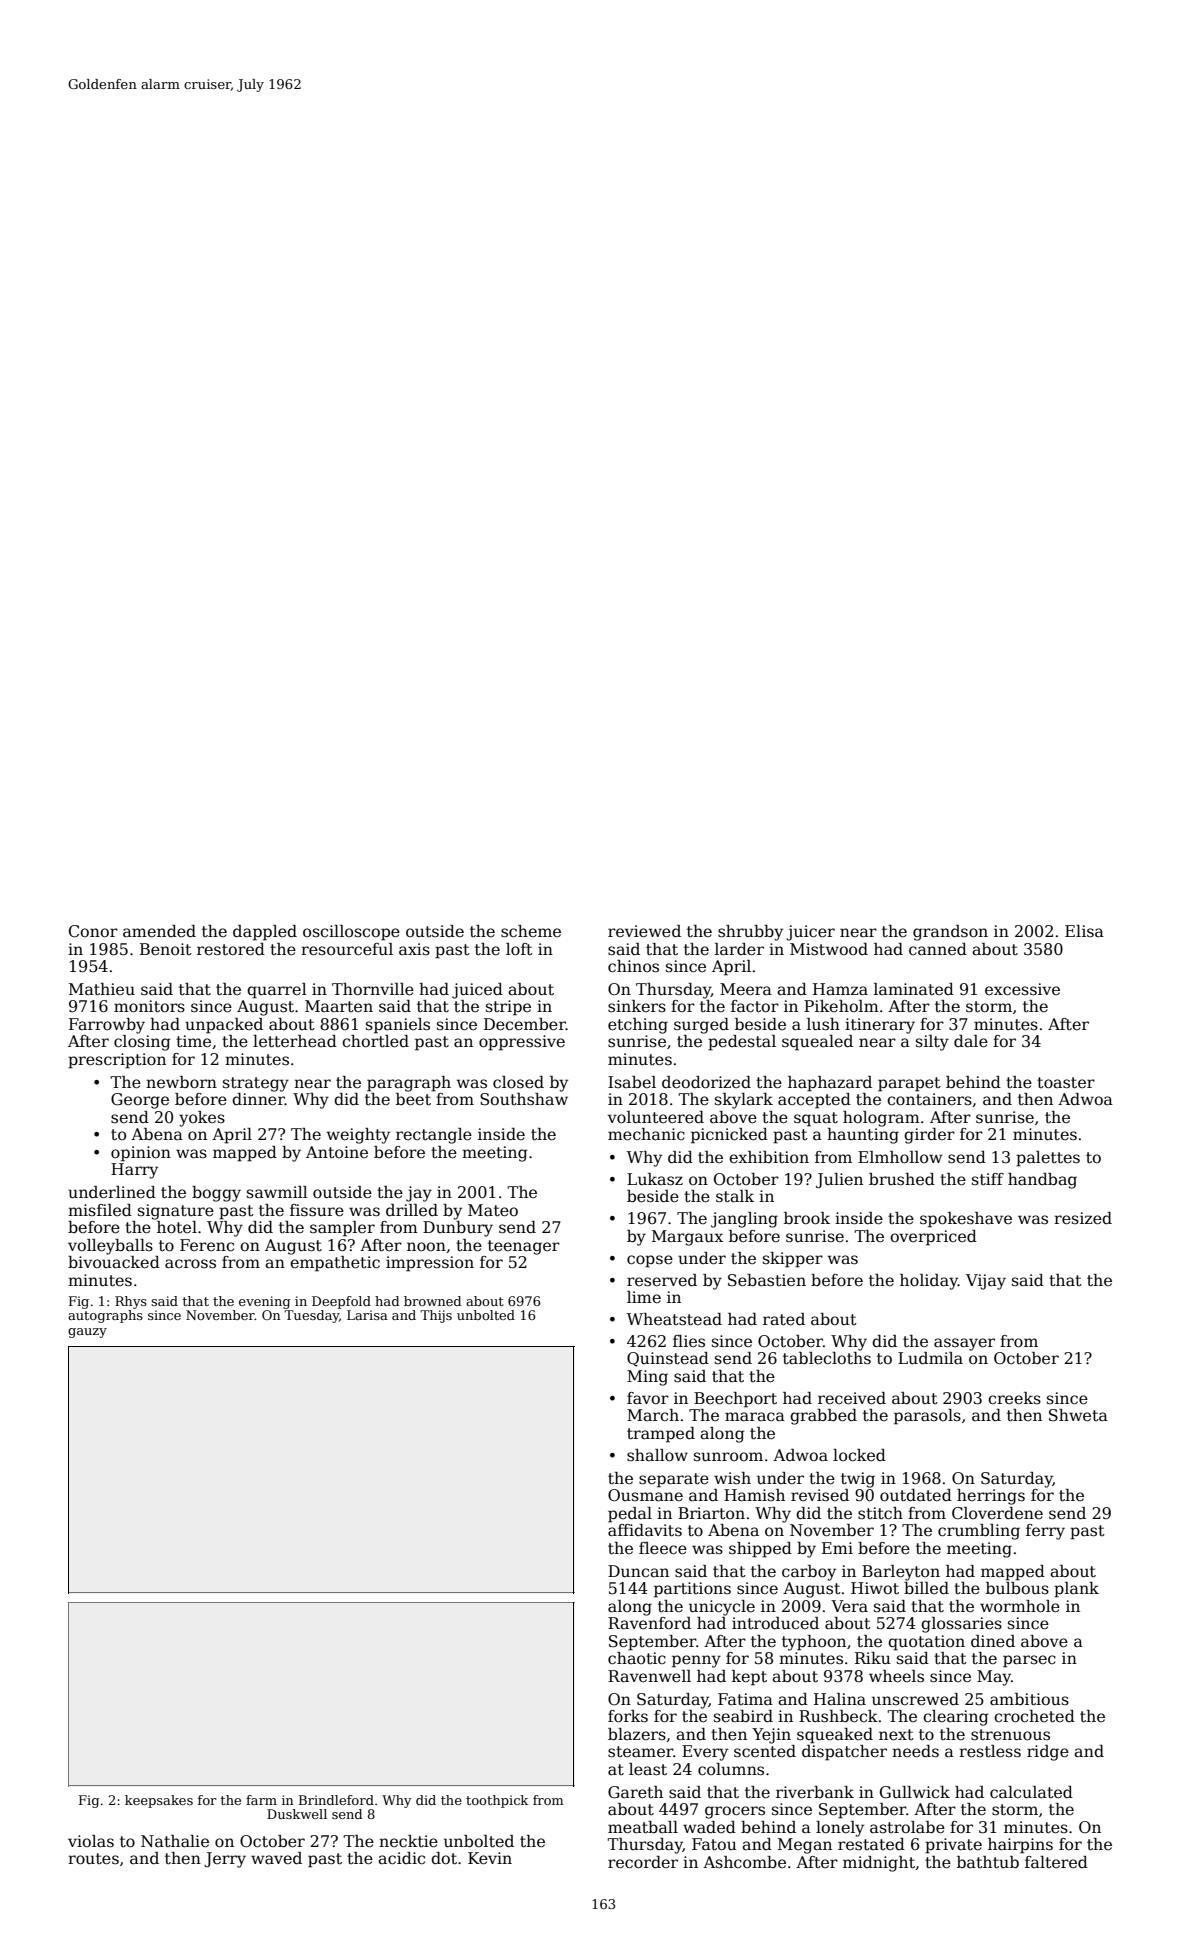 This screenshot has width=1182, height=1946. What do you see at coordinates (276, 1858) in the screenshot?
I see `waved` at bounding box center [276, 1858].
